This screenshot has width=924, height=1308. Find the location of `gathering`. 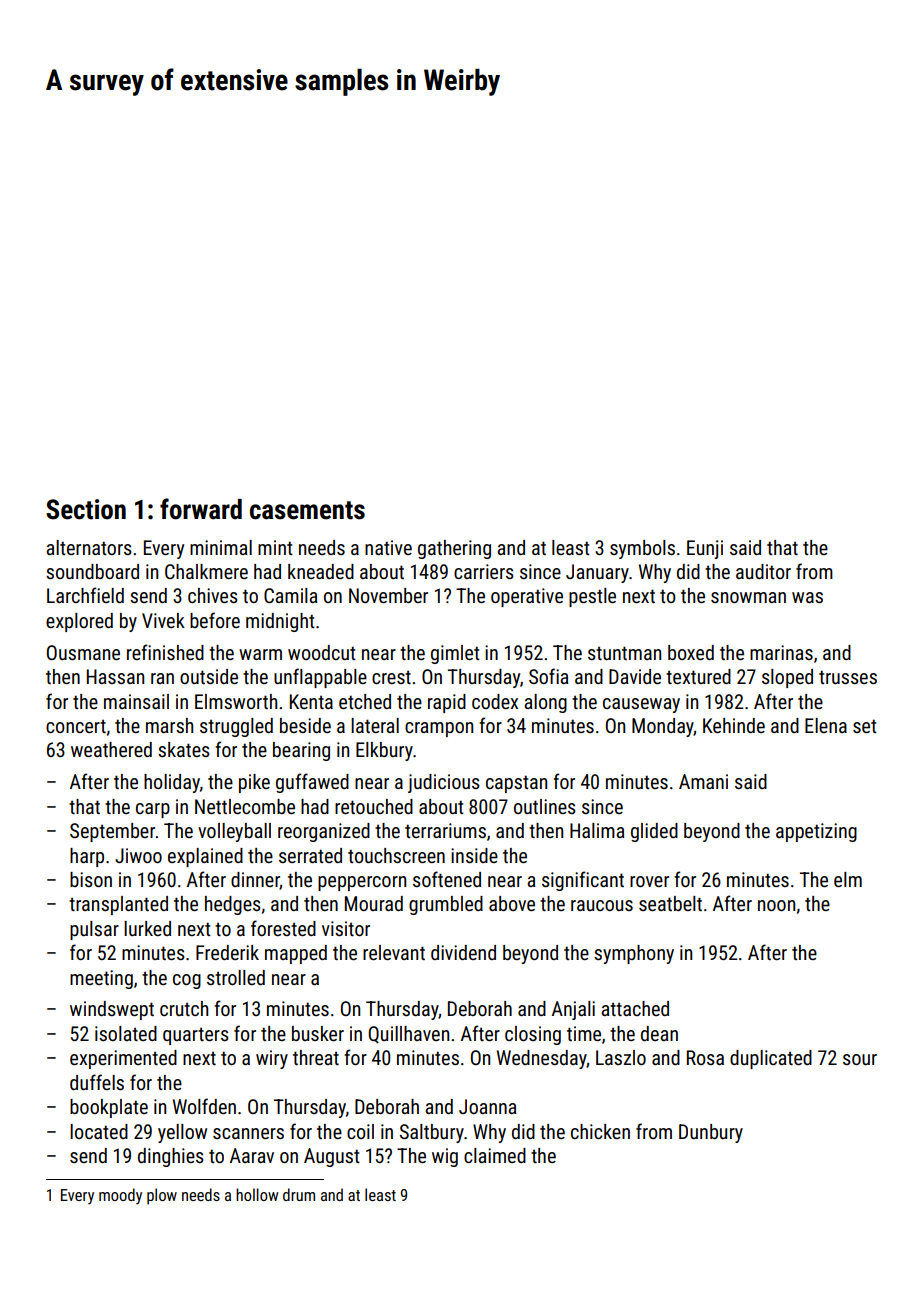

gathering is located at coordinates (454, 549).
